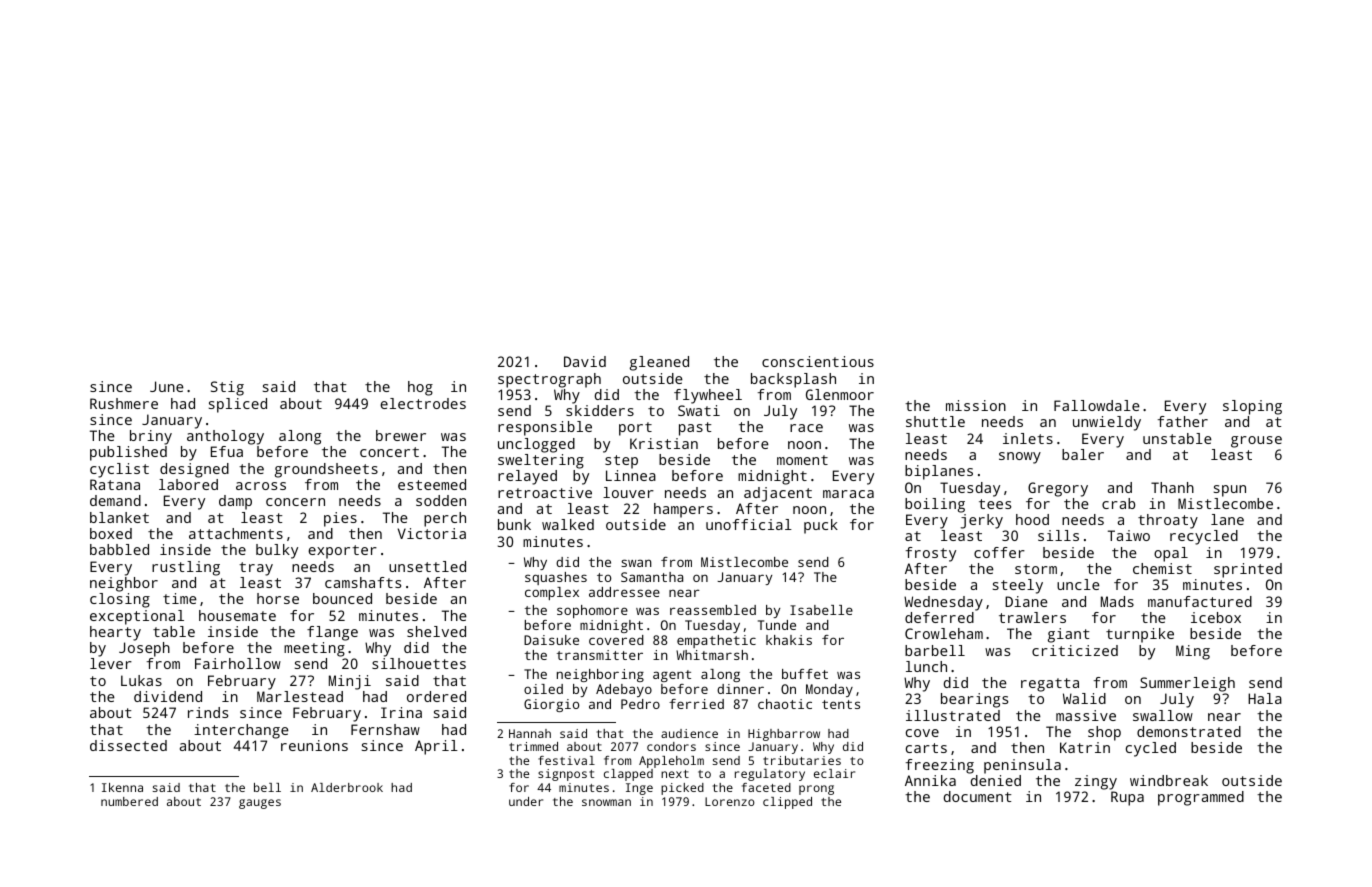 The width and height of the screenshot is (1372, 887). What do you see at coordinates (1050, 685) in the screenshot?
I see `regatta` at bounding box center [1050, 685].
